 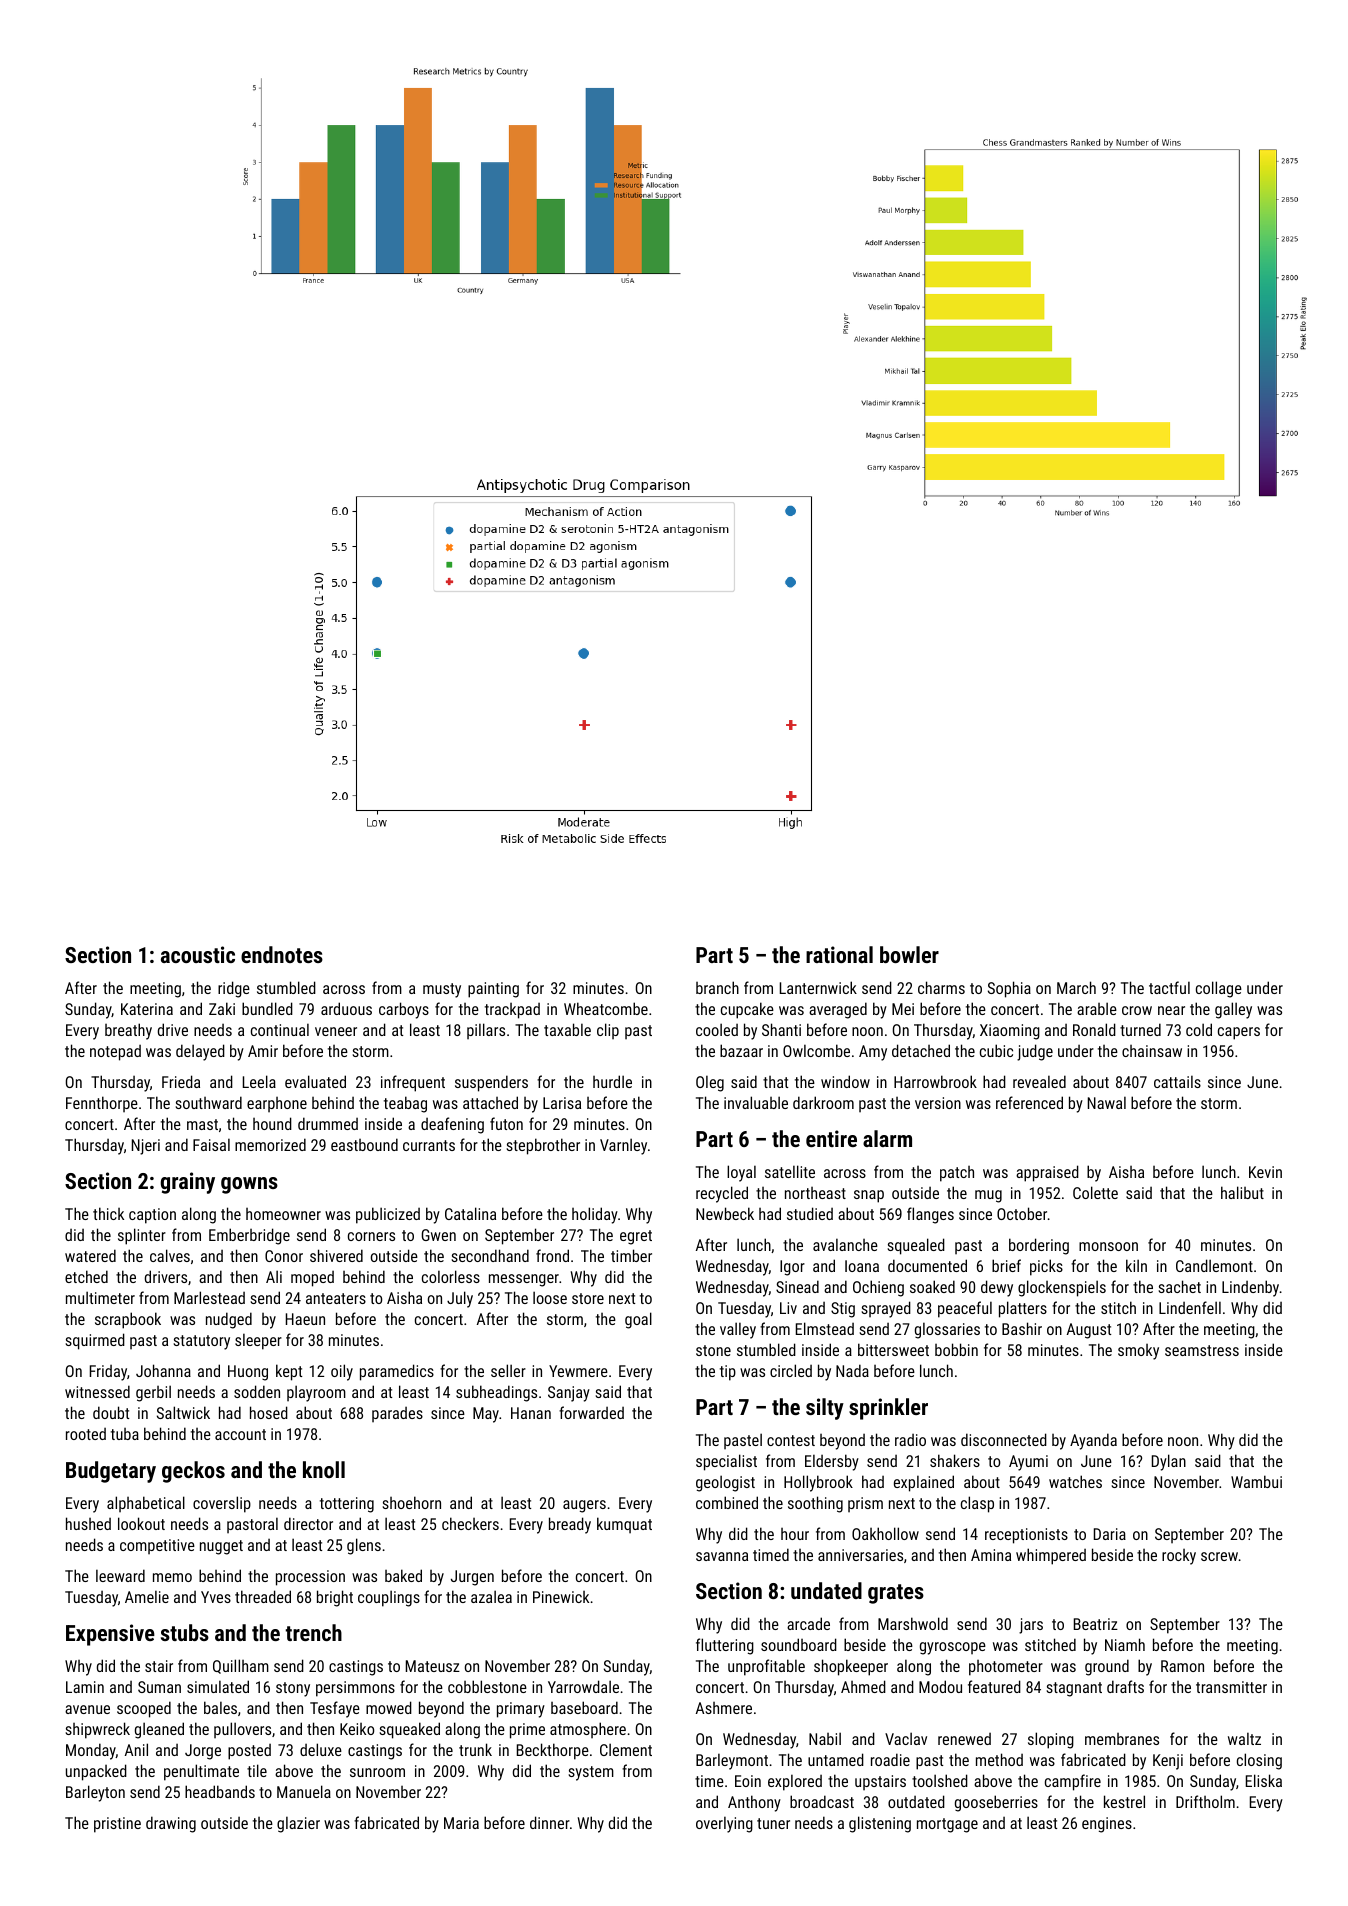 I want to click on mortgage, so click(x=947, y=1825).
